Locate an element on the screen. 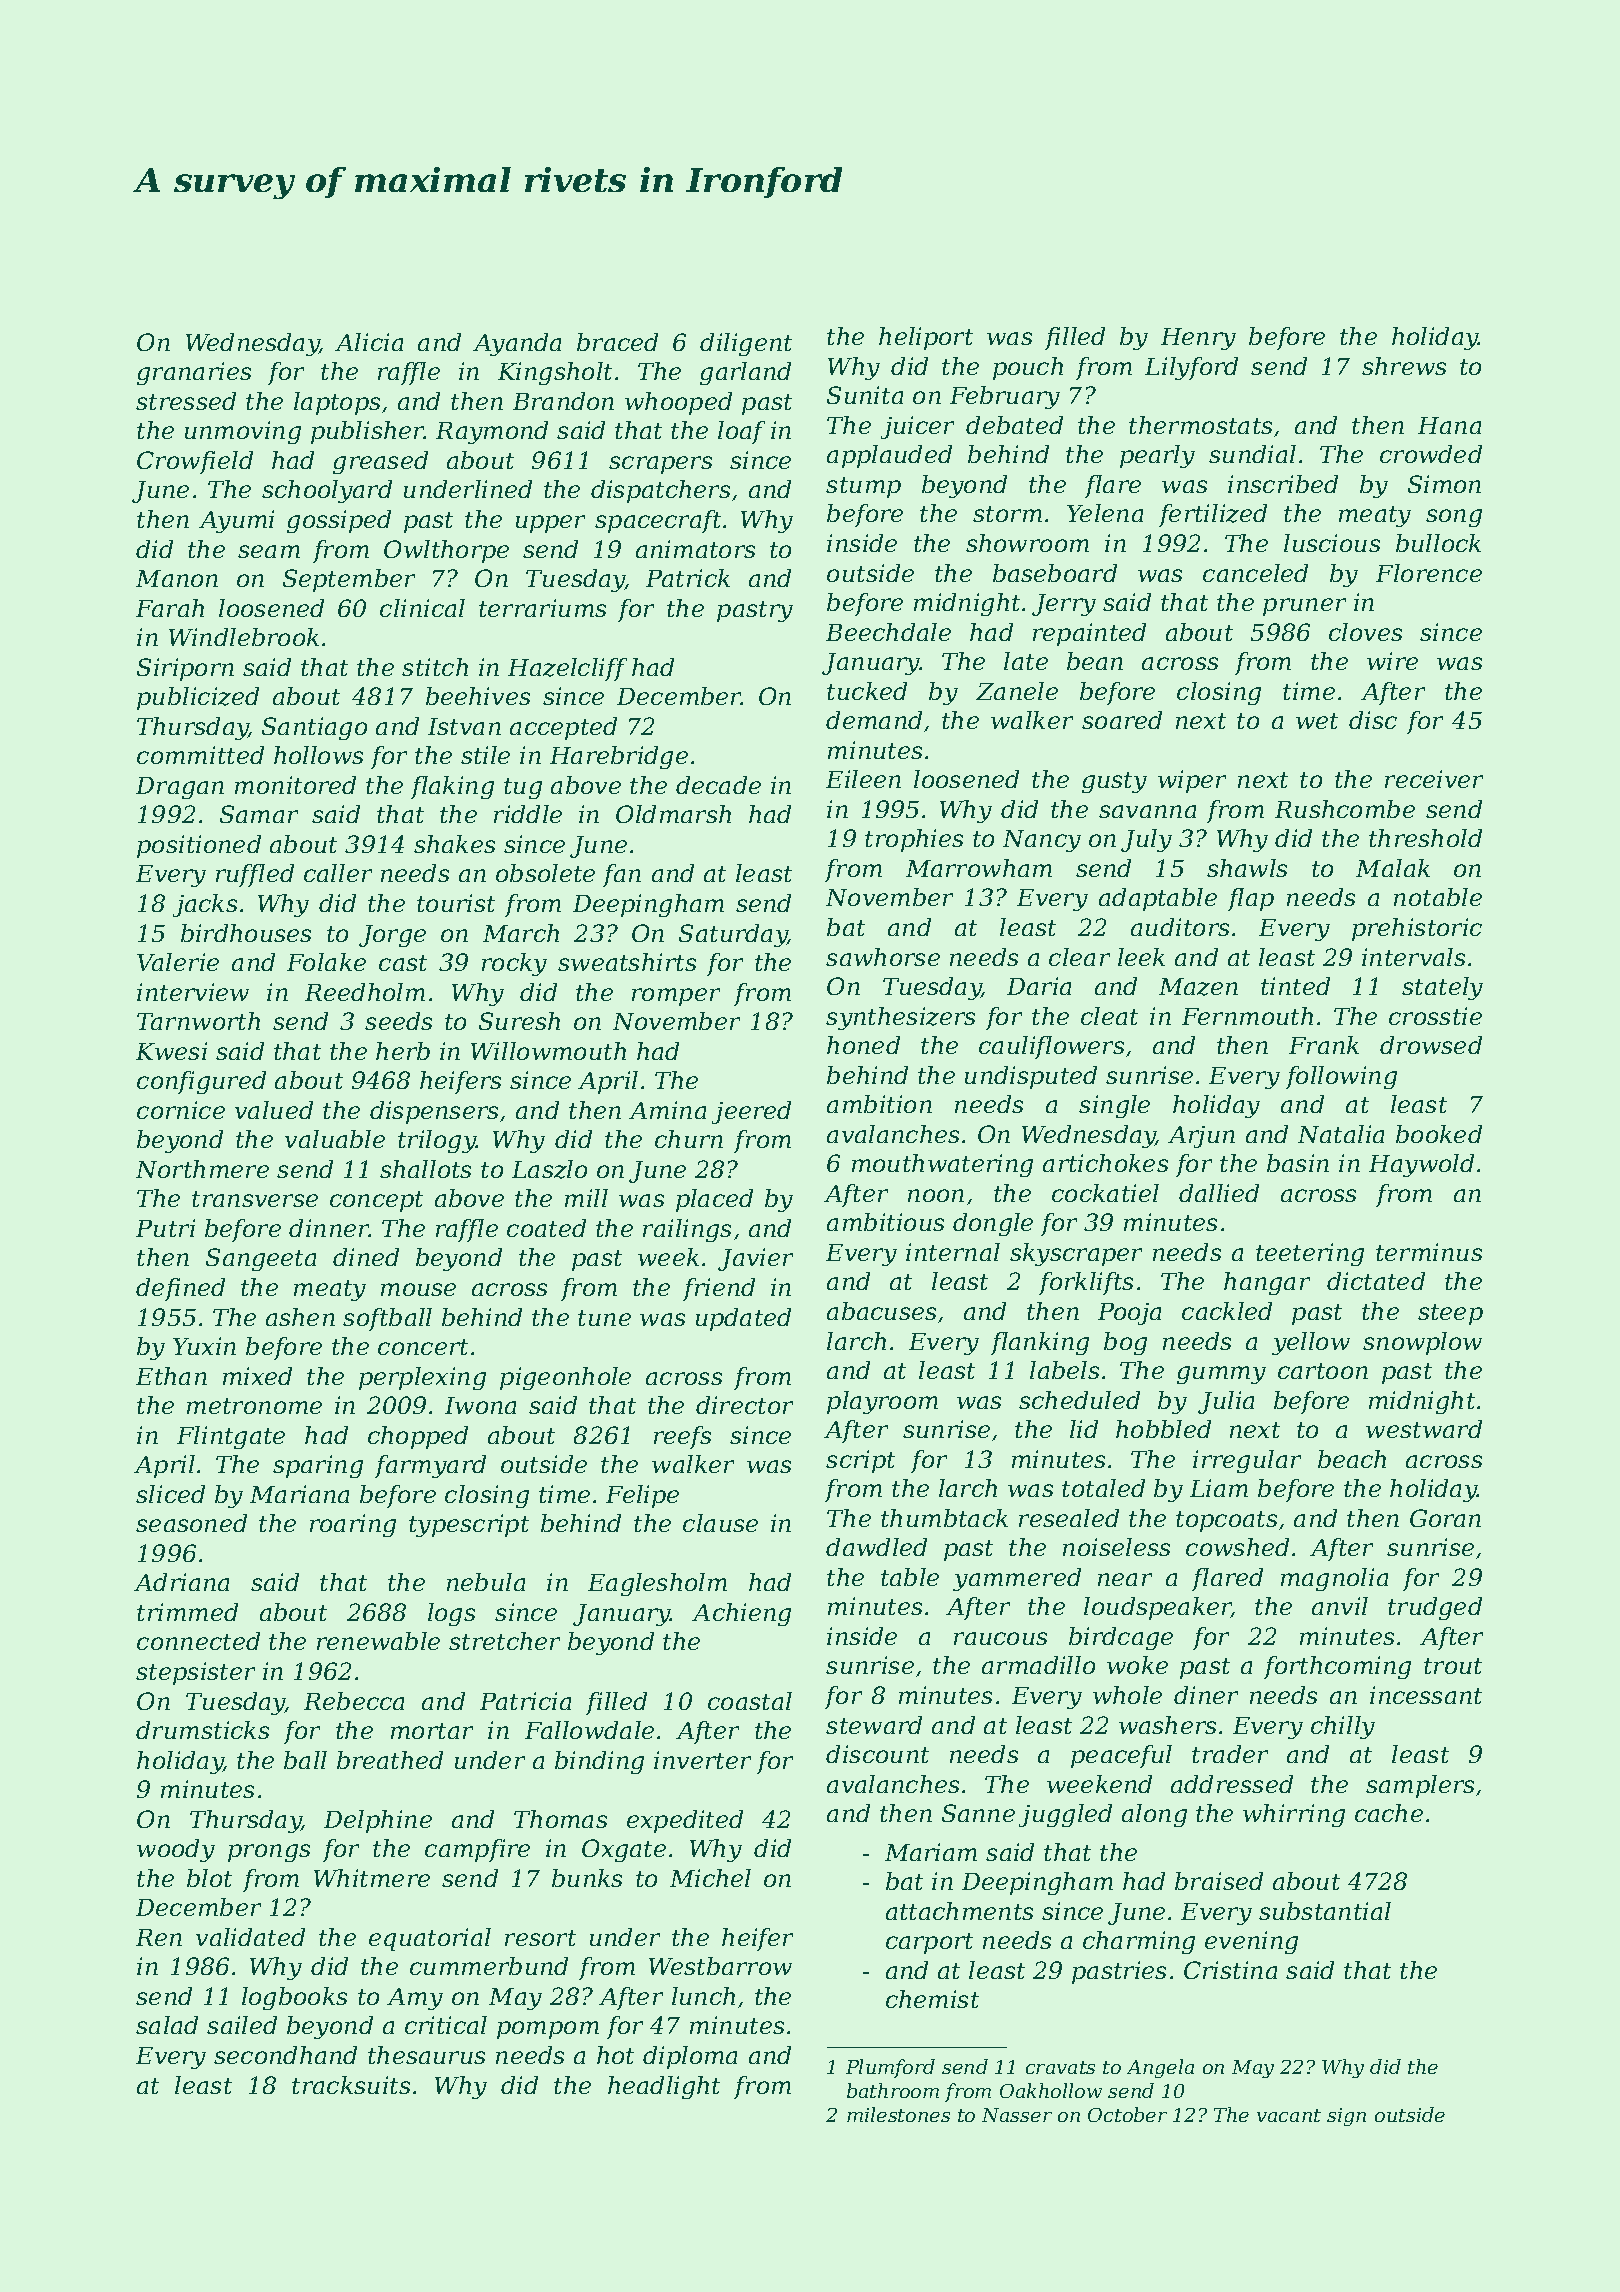 The width and height of the screenshot is (1620, 2292). sign is located at coordinates (1346, 2117).
